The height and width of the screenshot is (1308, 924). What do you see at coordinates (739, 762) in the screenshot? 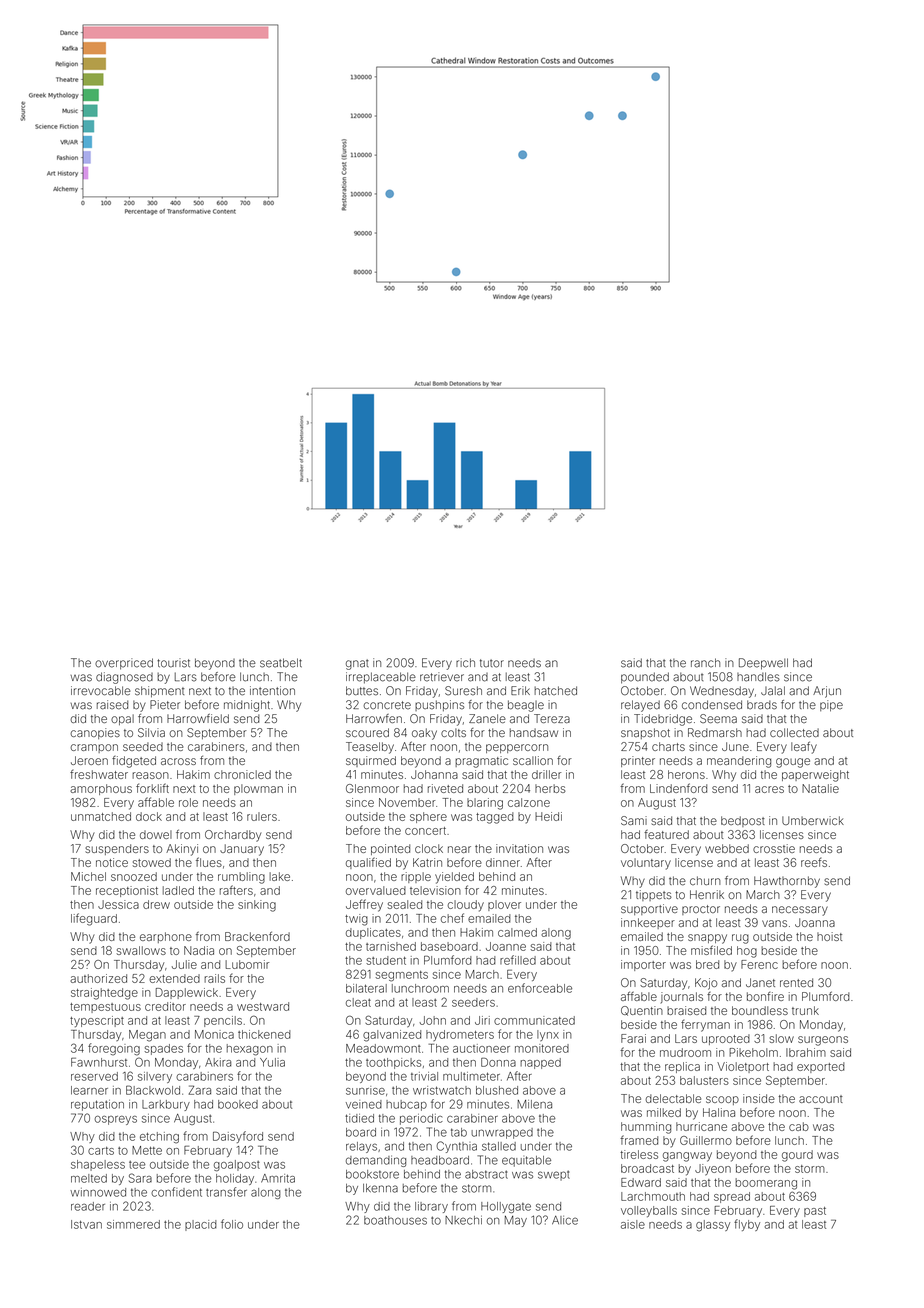
I see `meandering` at bounding box center [739, 762].
